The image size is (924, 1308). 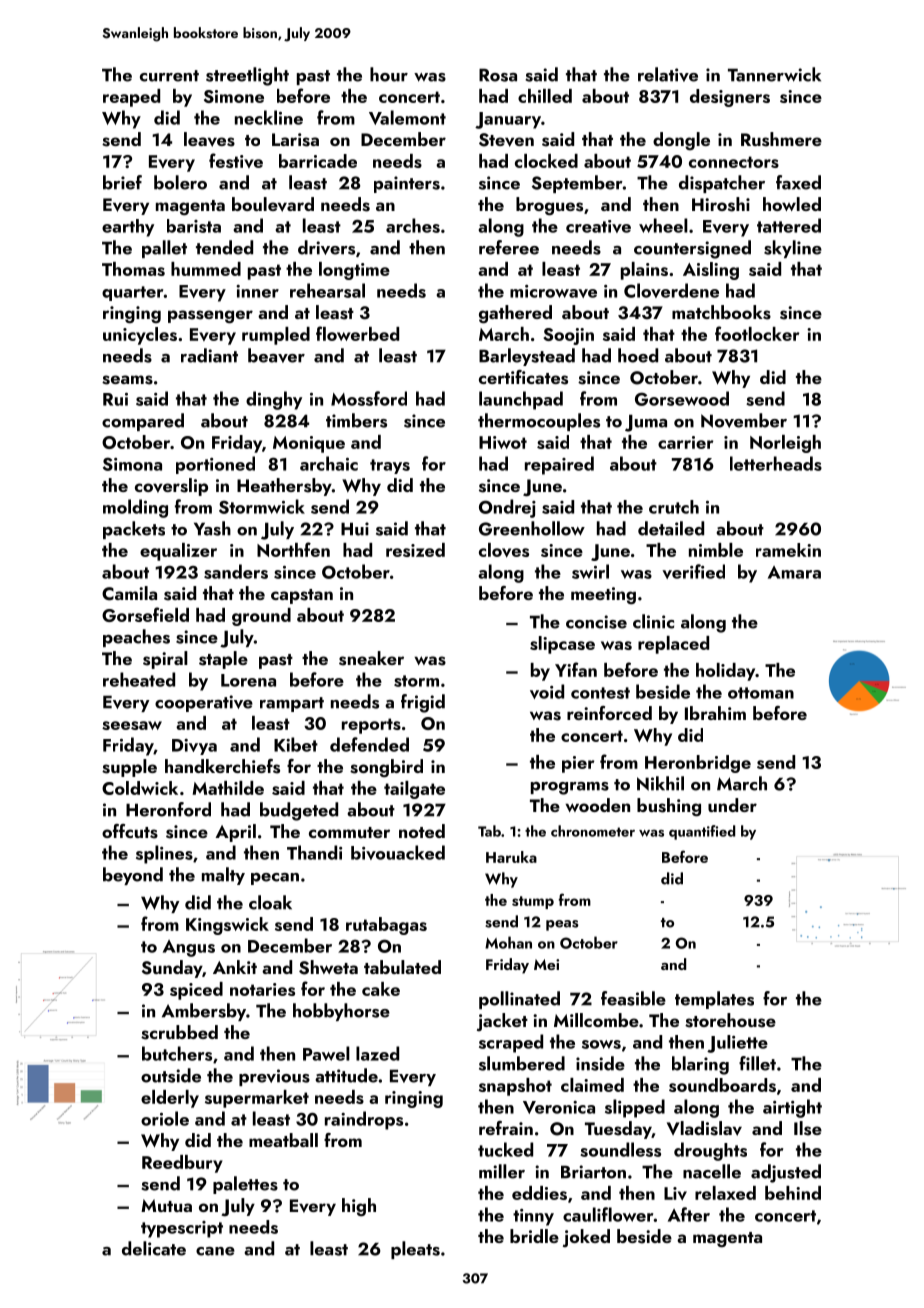 I want to click on Thandi, so click(x=314, y=852).
